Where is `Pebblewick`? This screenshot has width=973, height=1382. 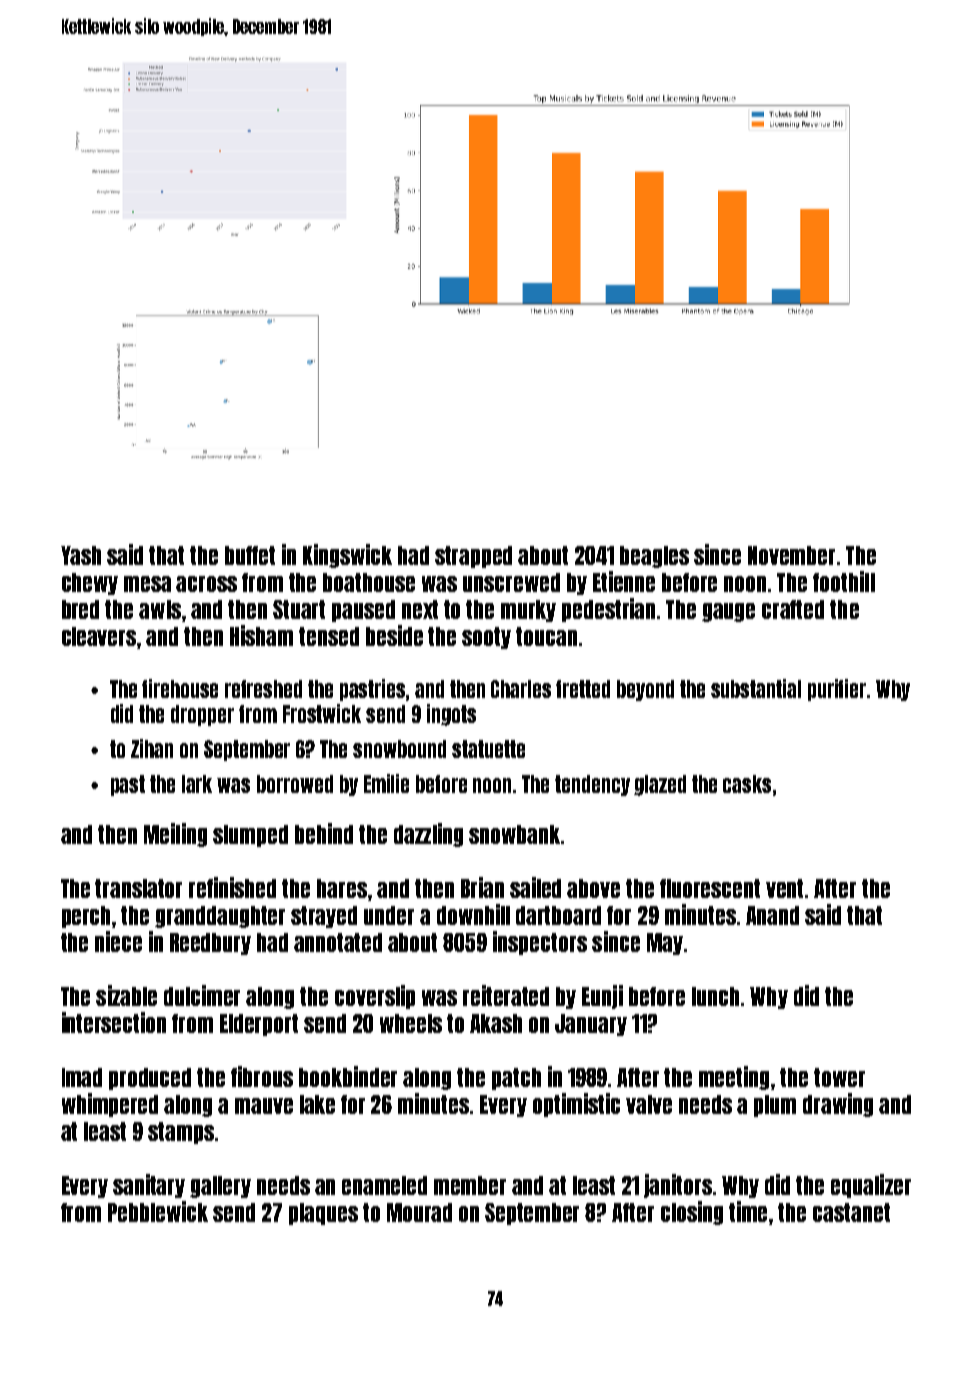 Pebblewick is located at coordinates (158, 1211).
